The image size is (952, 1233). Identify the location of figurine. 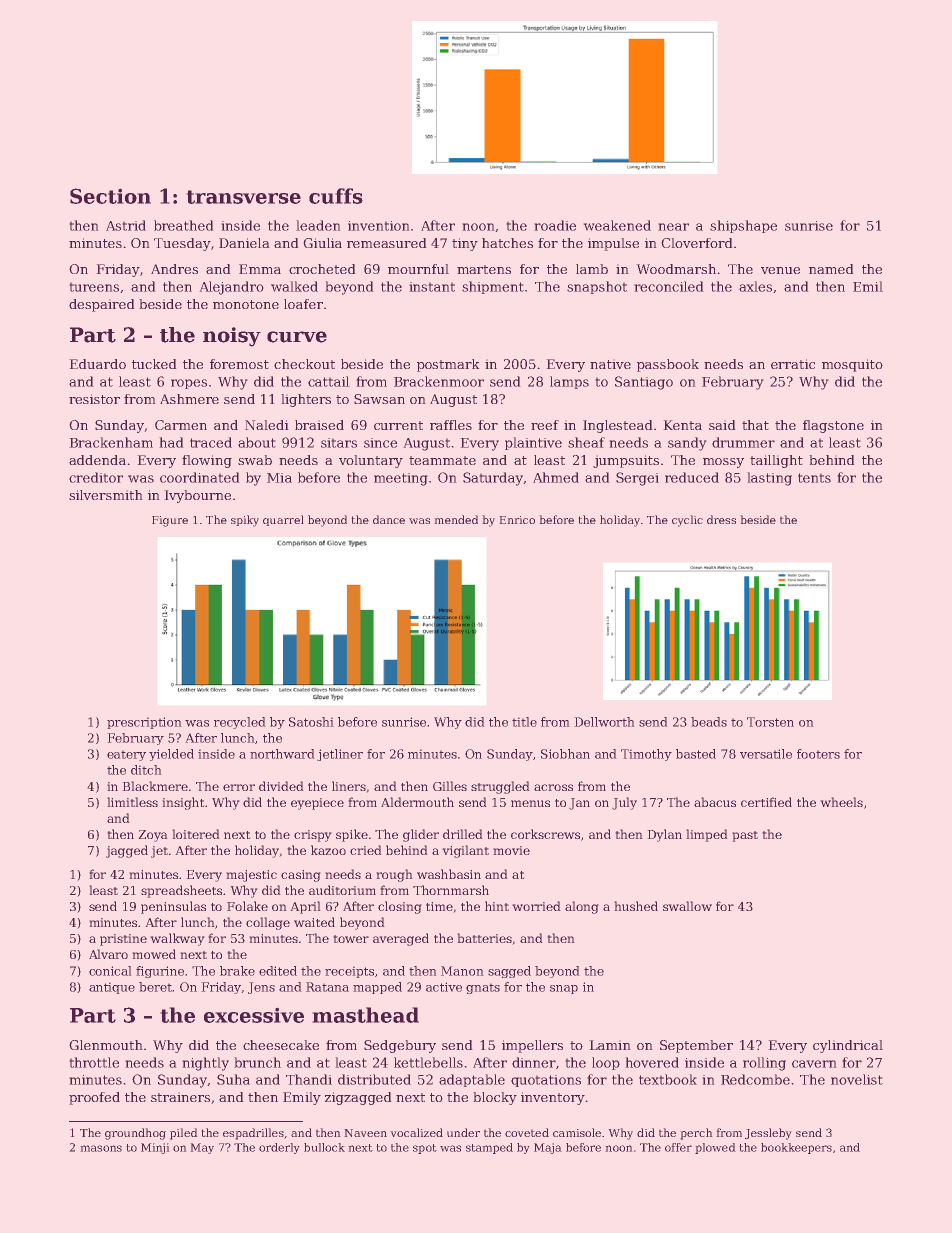
(160, 972).
